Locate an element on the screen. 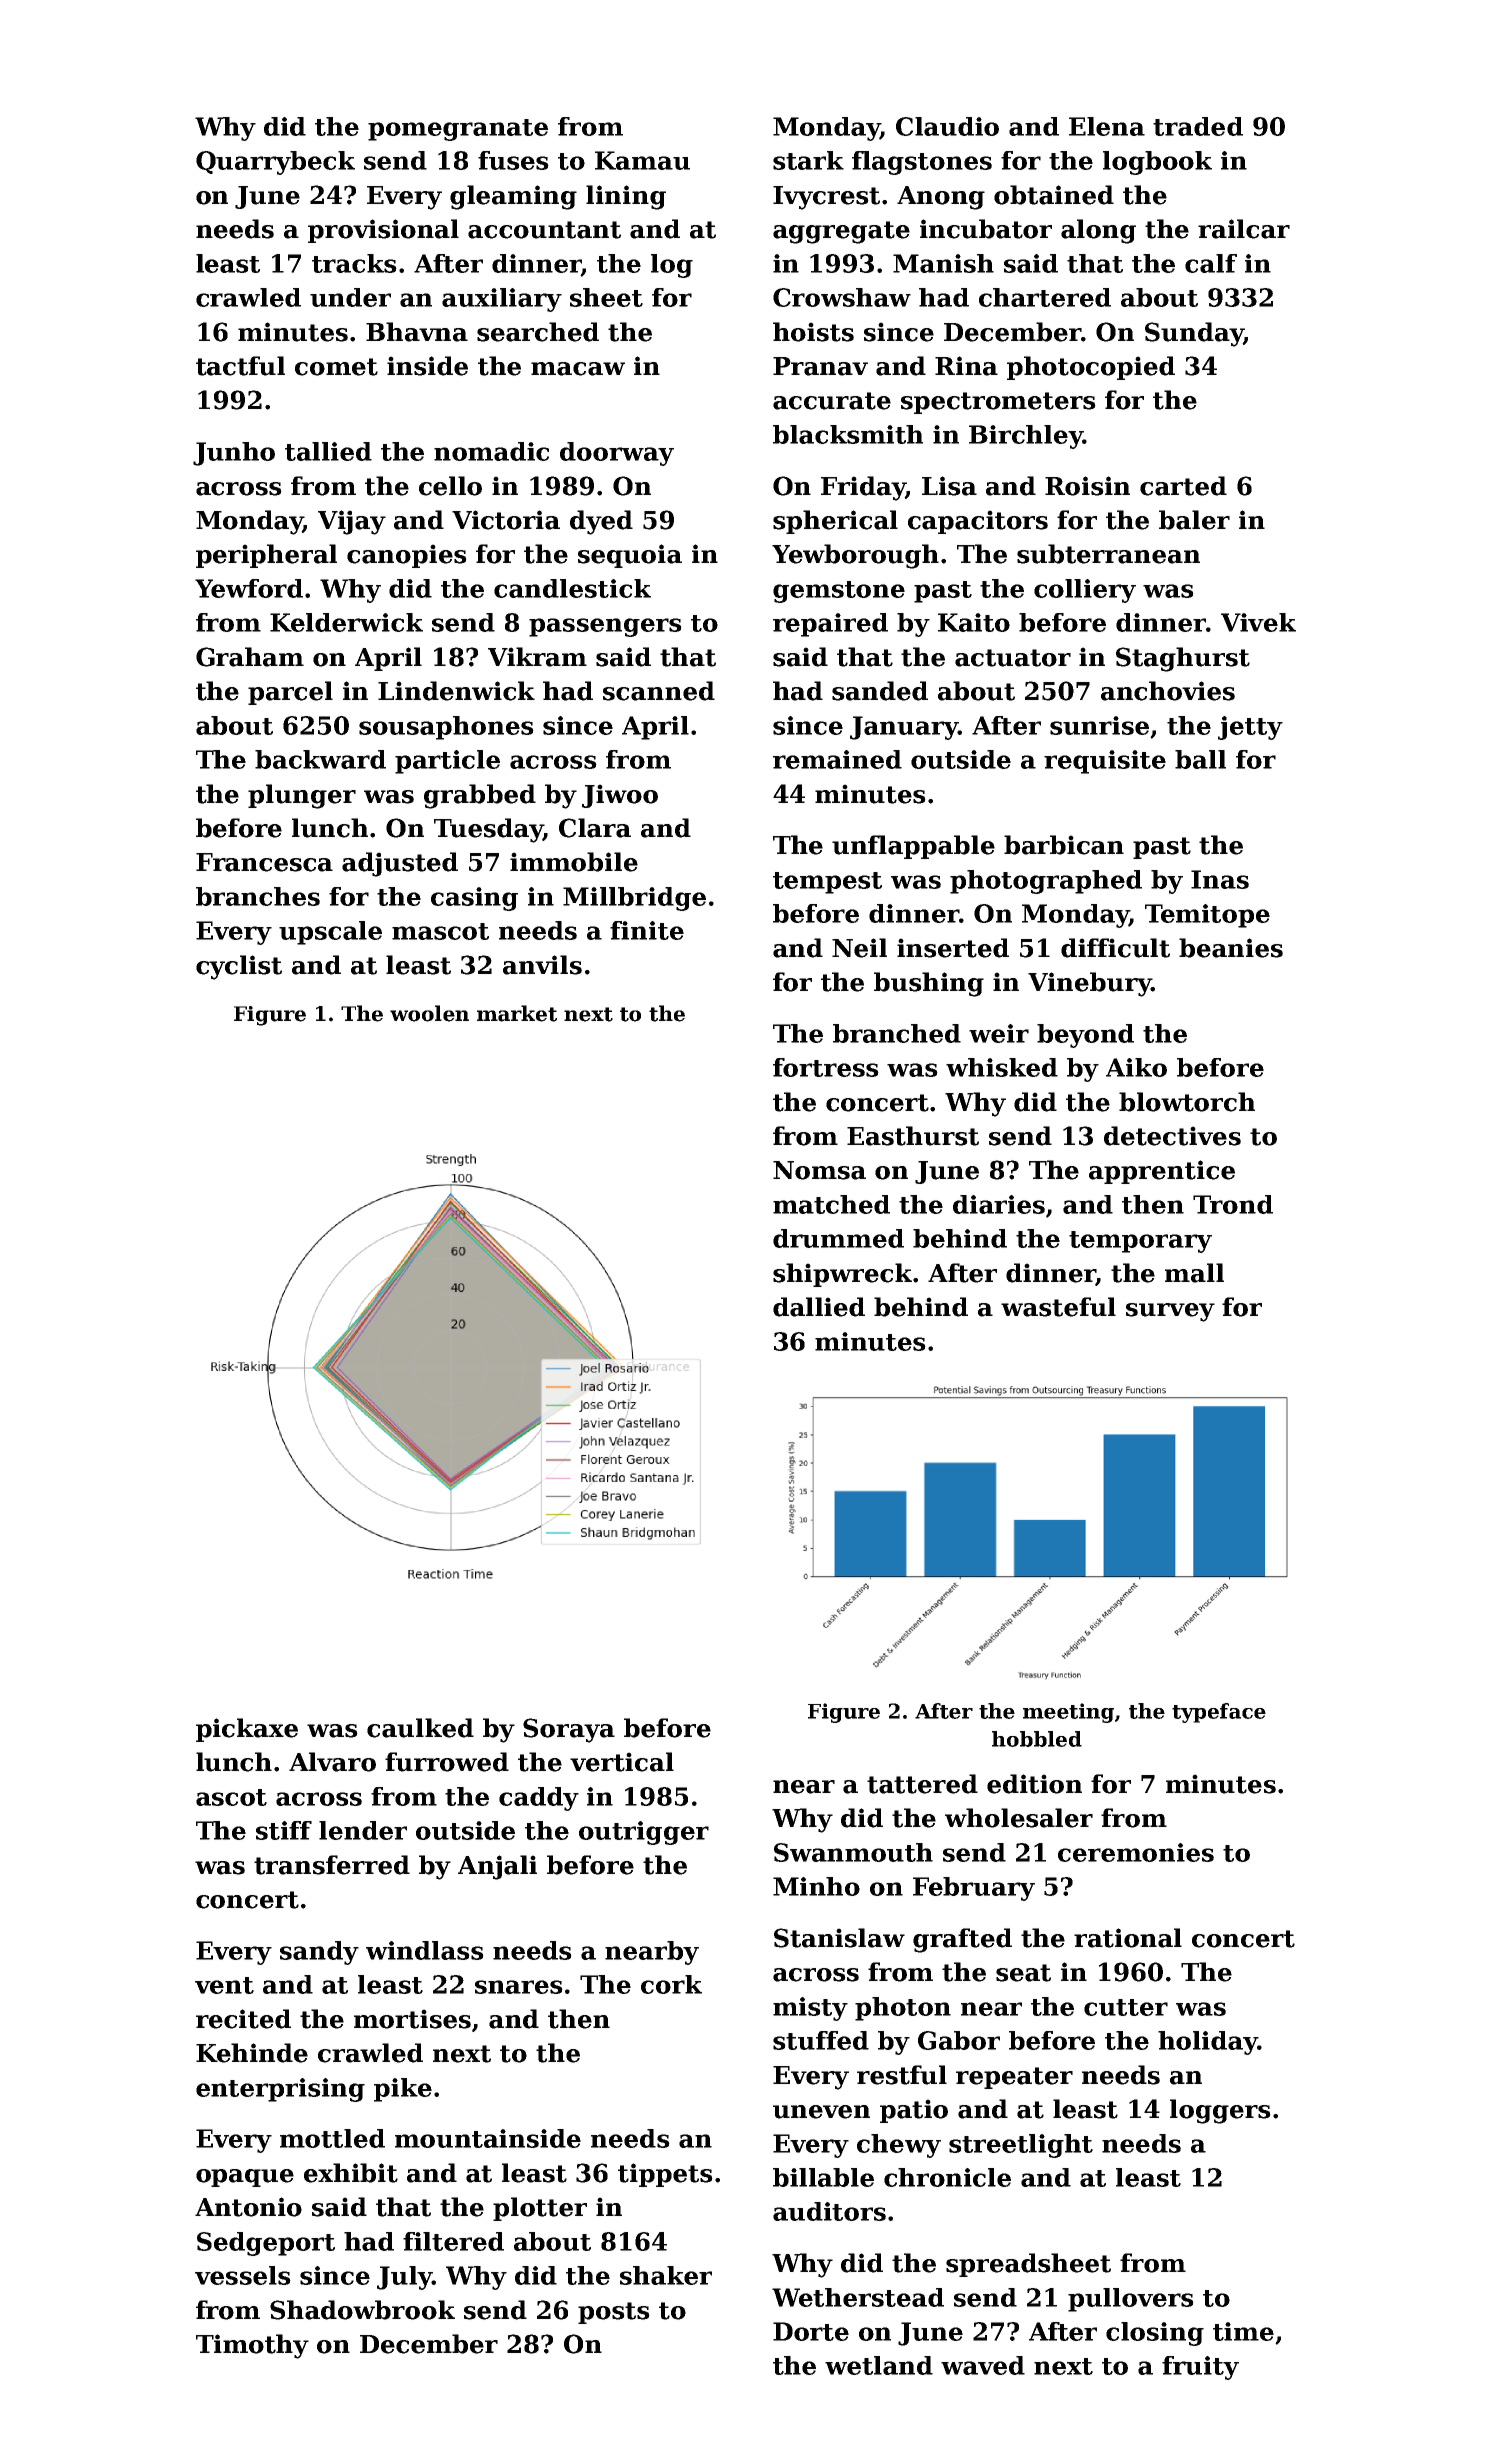  caulked is located at coordinates (420, 1728).
